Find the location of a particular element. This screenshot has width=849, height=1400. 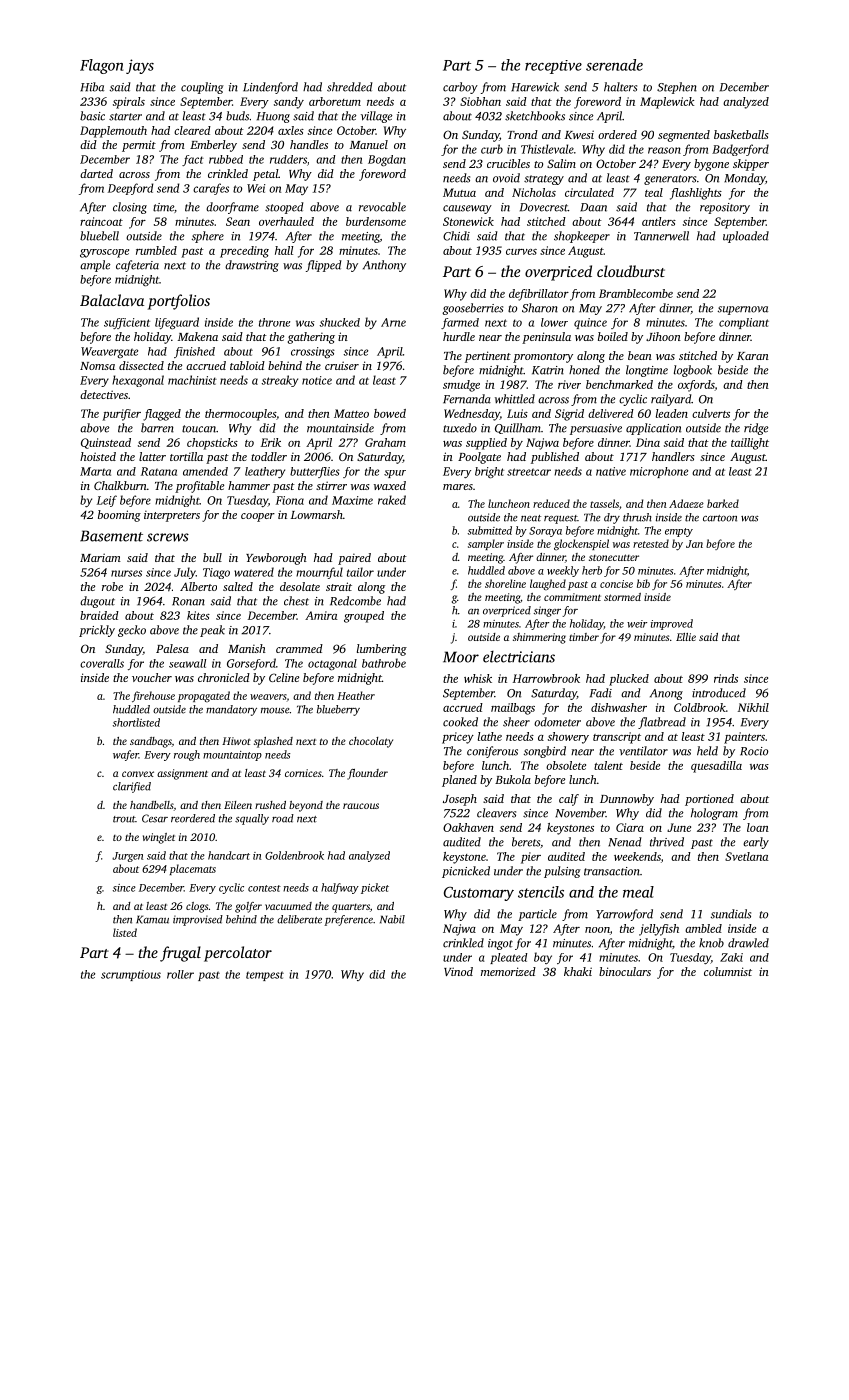

cruiser is located at coordinates (342, 365).
